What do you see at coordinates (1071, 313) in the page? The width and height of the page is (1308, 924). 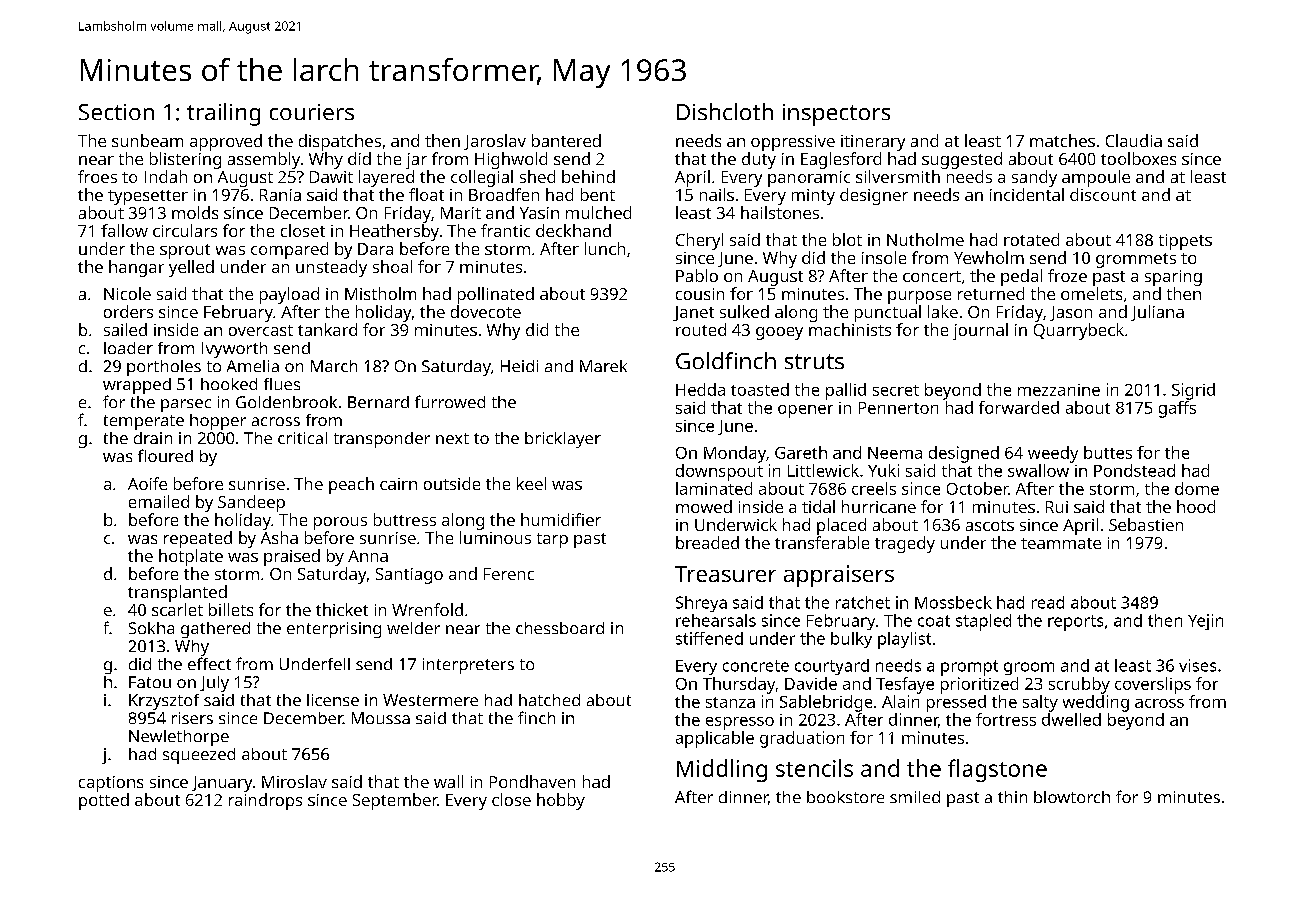 I see `Jason` at bounding box center [1071, 313].
